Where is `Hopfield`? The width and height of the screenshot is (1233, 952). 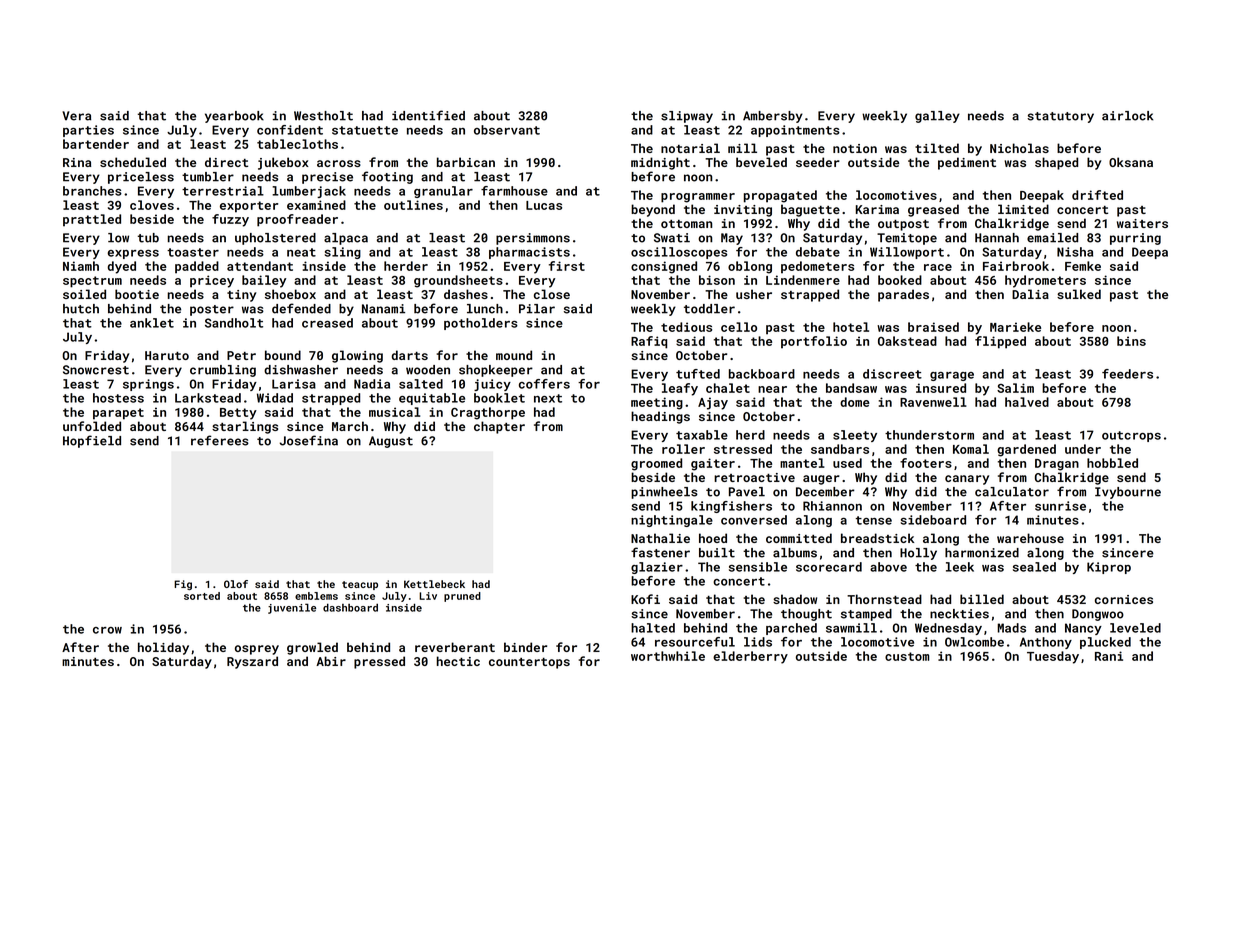 Hopfield is located at coordinates (92, 441).
